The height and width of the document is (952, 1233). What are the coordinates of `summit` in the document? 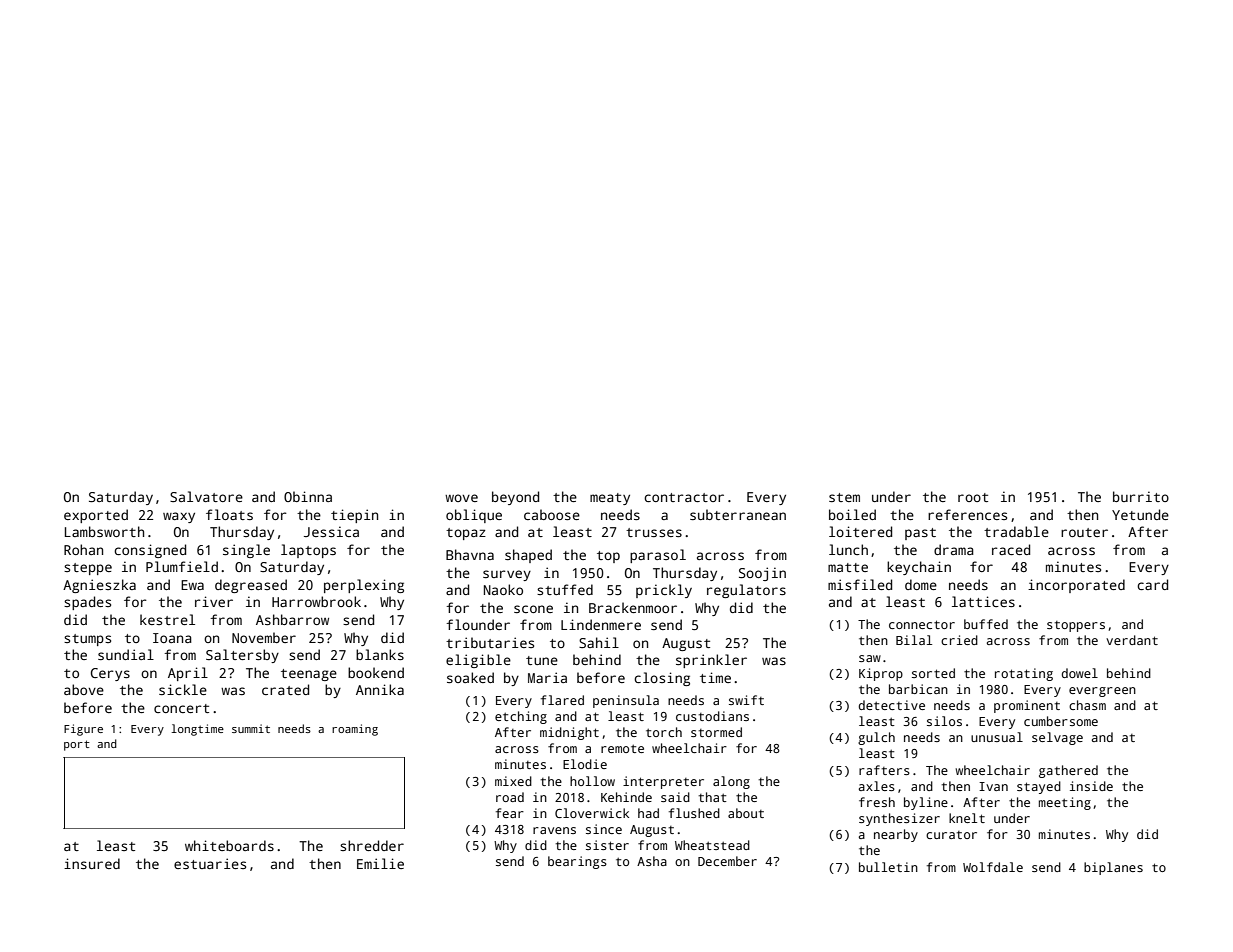 It's located at (251, 728).
